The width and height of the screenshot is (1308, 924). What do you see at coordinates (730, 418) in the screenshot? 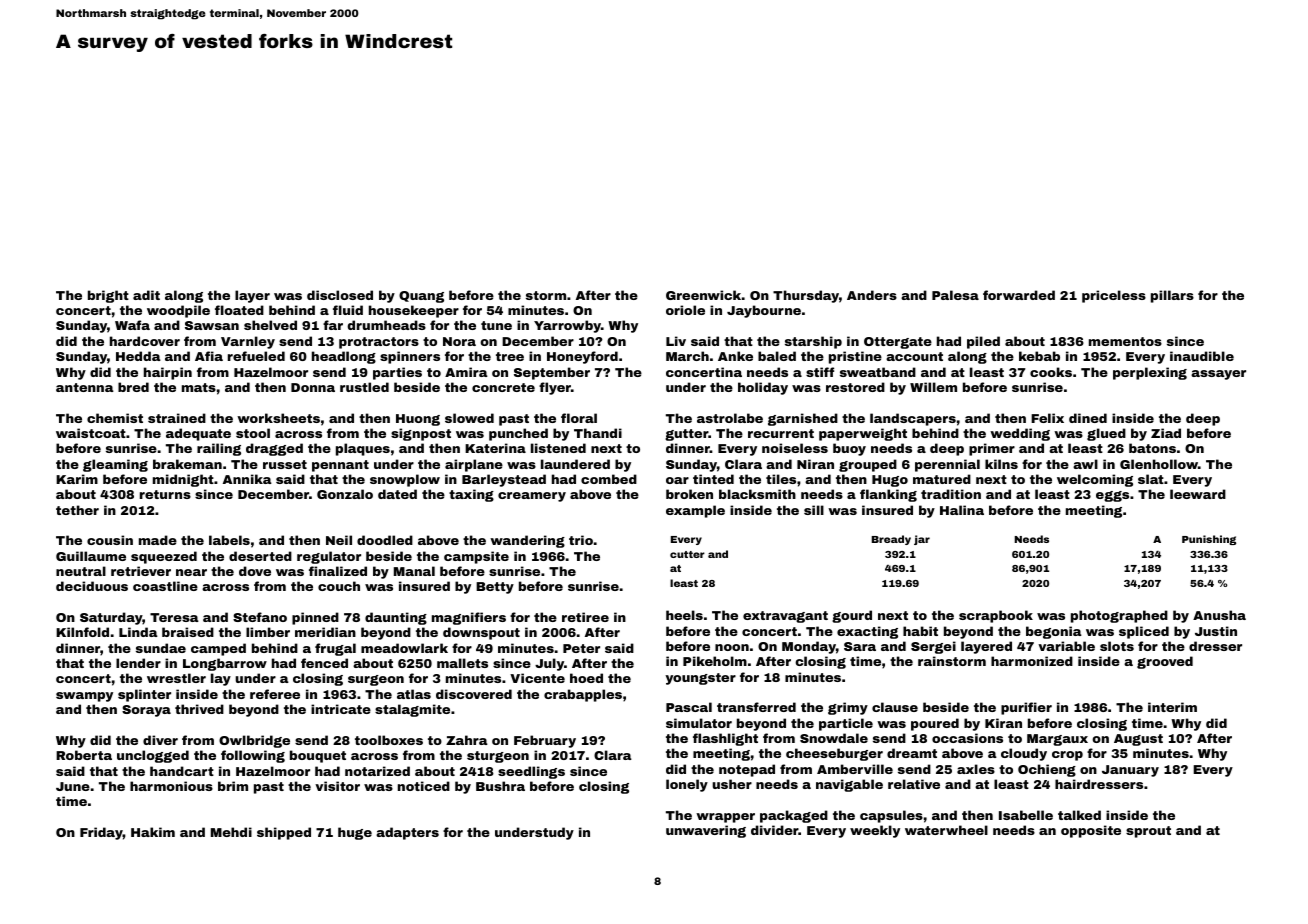
I see `astrolabe` at bounding box center [730, 418].
